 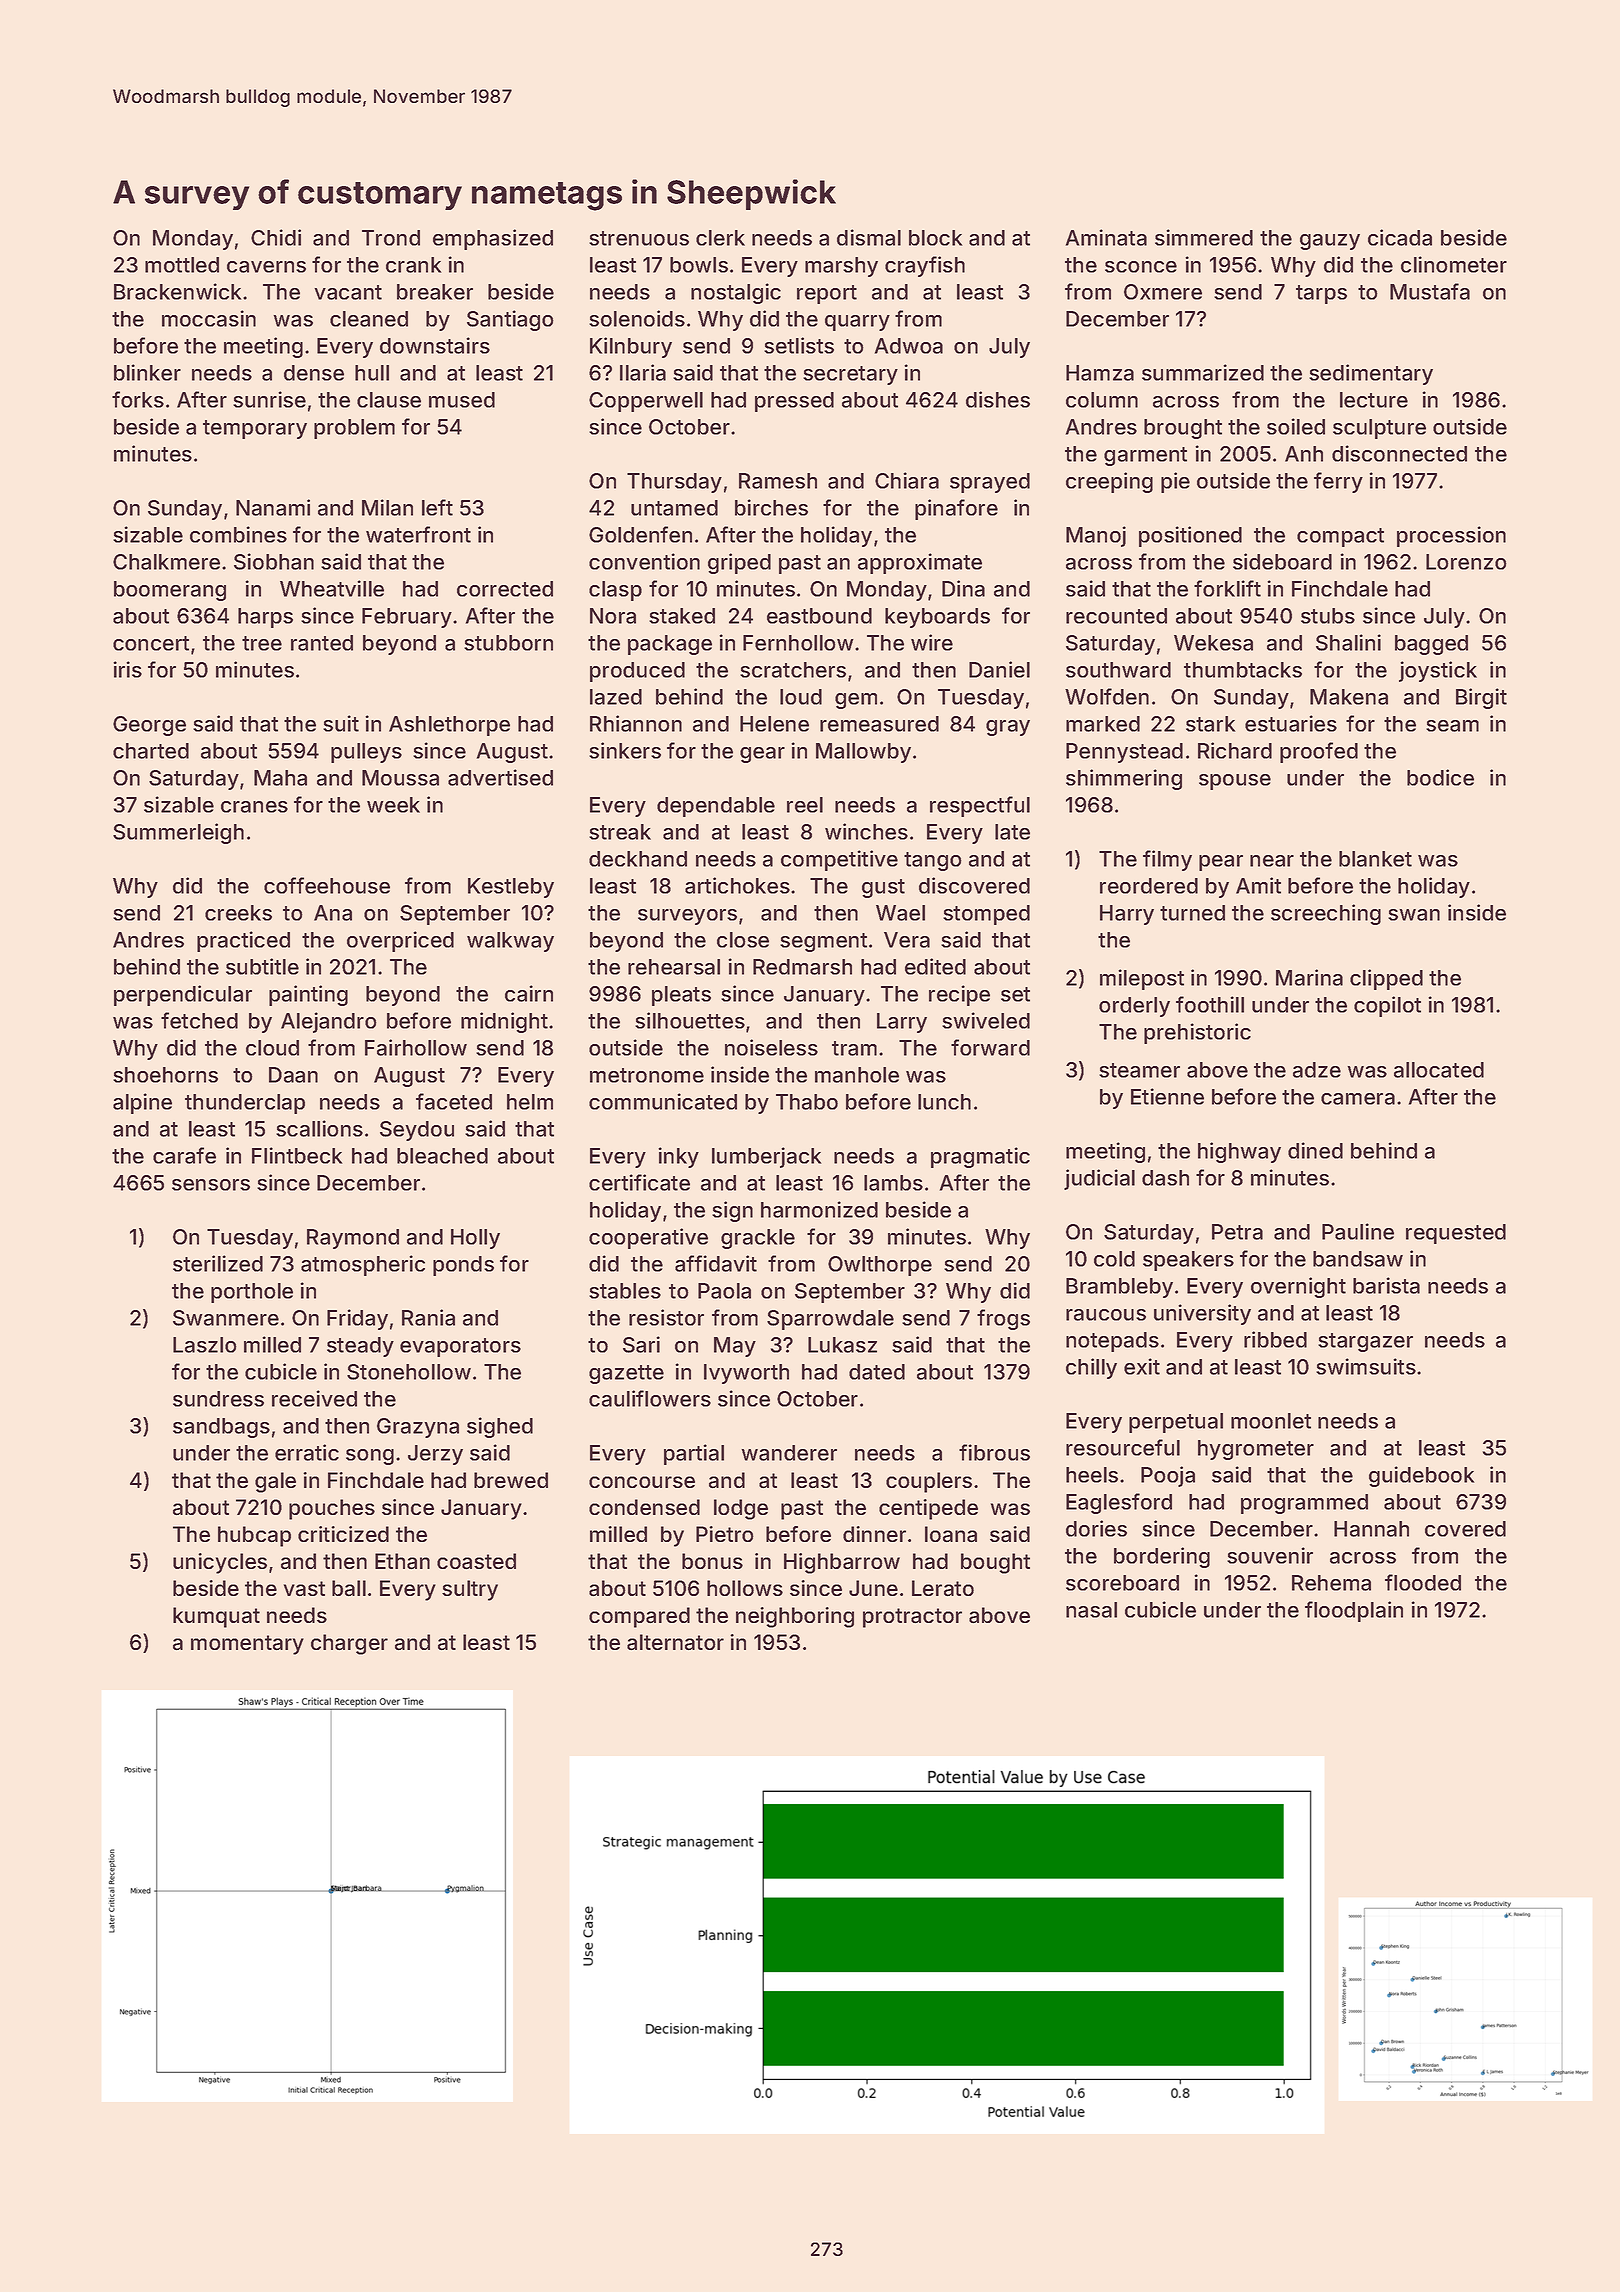 I want to click on Makena, so click(x=1349, y=697).
